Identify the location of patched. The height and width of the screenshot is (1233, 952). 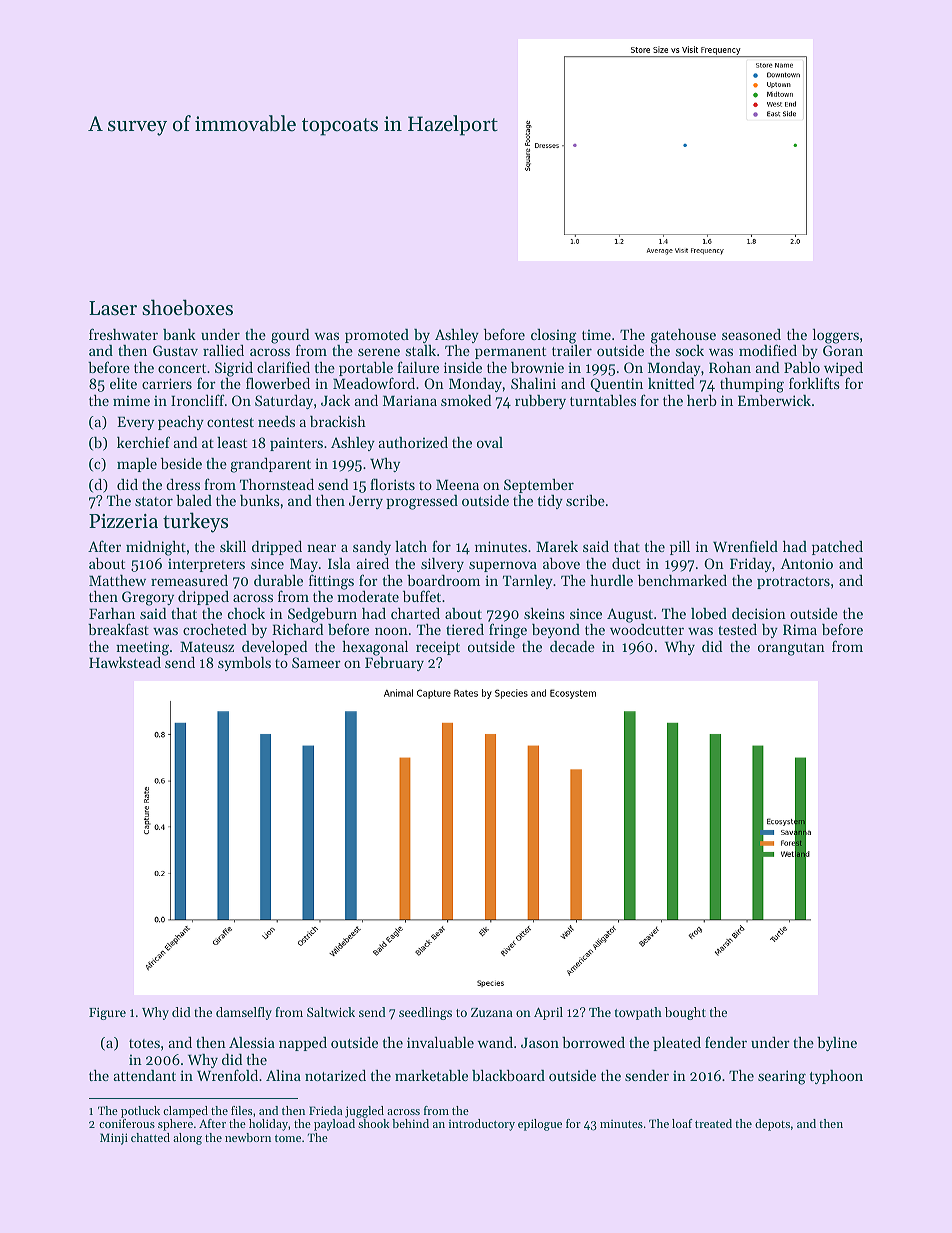
(837, 548).
